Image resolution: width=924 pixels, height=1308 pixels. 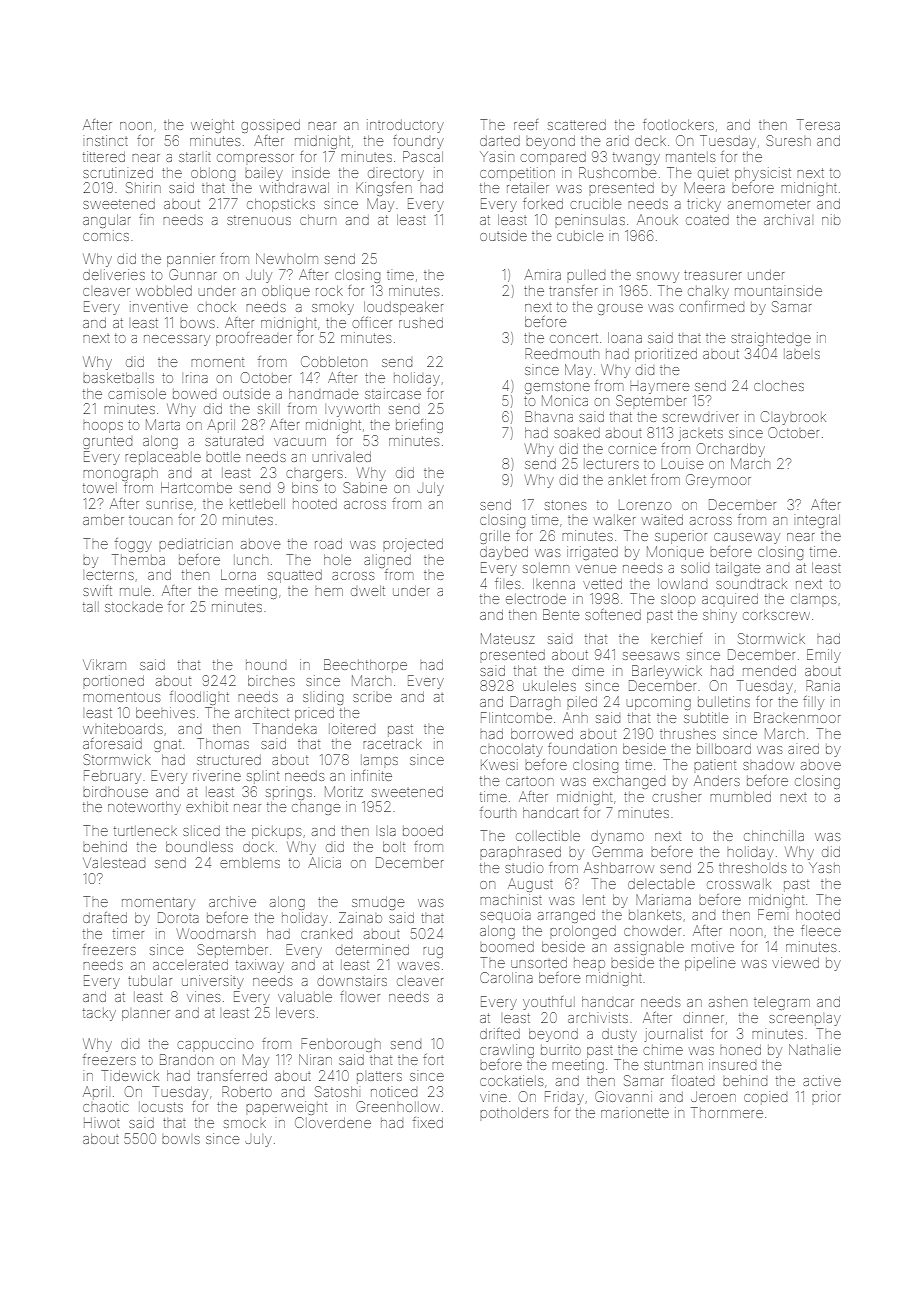 I want to click on ashen, so click(x=728, y=1002).
